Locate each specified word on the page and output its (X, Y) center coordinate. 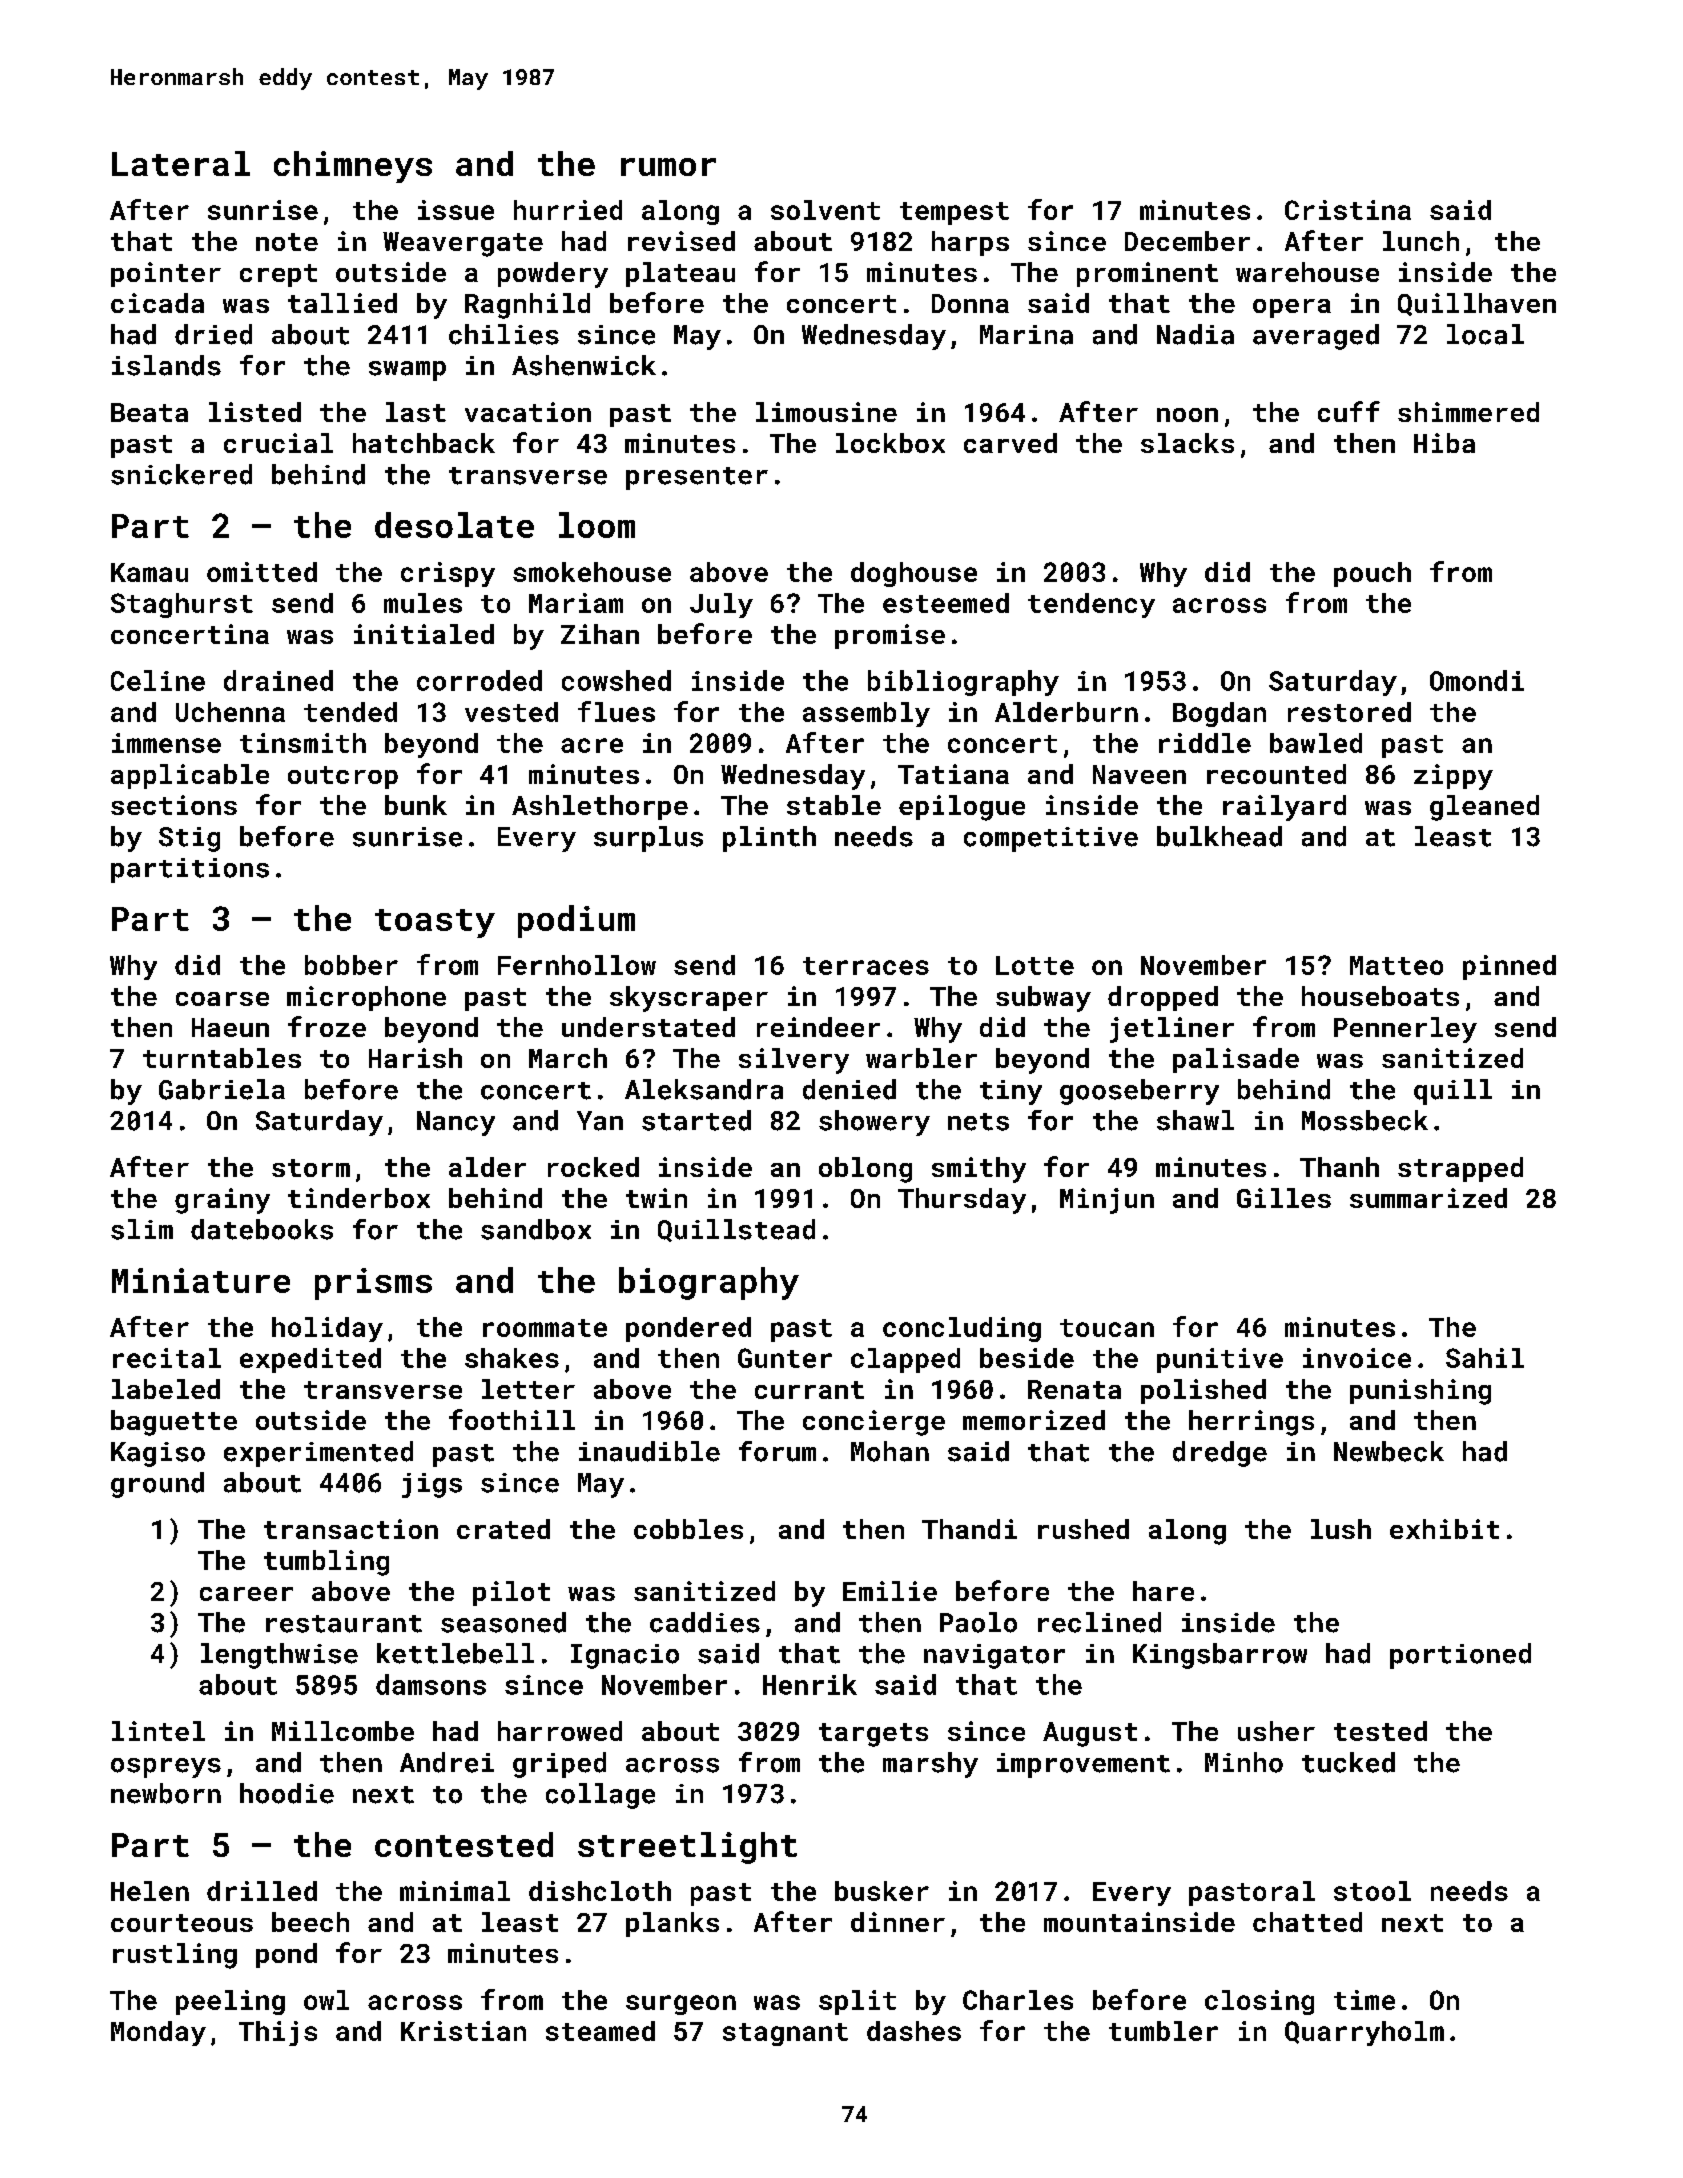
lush (1341, 1529)
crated (503, 1529)
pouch (1372, 574)
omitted (262, 572)
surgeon (681, 2005)
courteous (182, 1923)
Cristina (1348, 210)
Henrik (810, 1684)
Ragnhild (527, 306)
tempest (954, 213)
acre (592, 745)
